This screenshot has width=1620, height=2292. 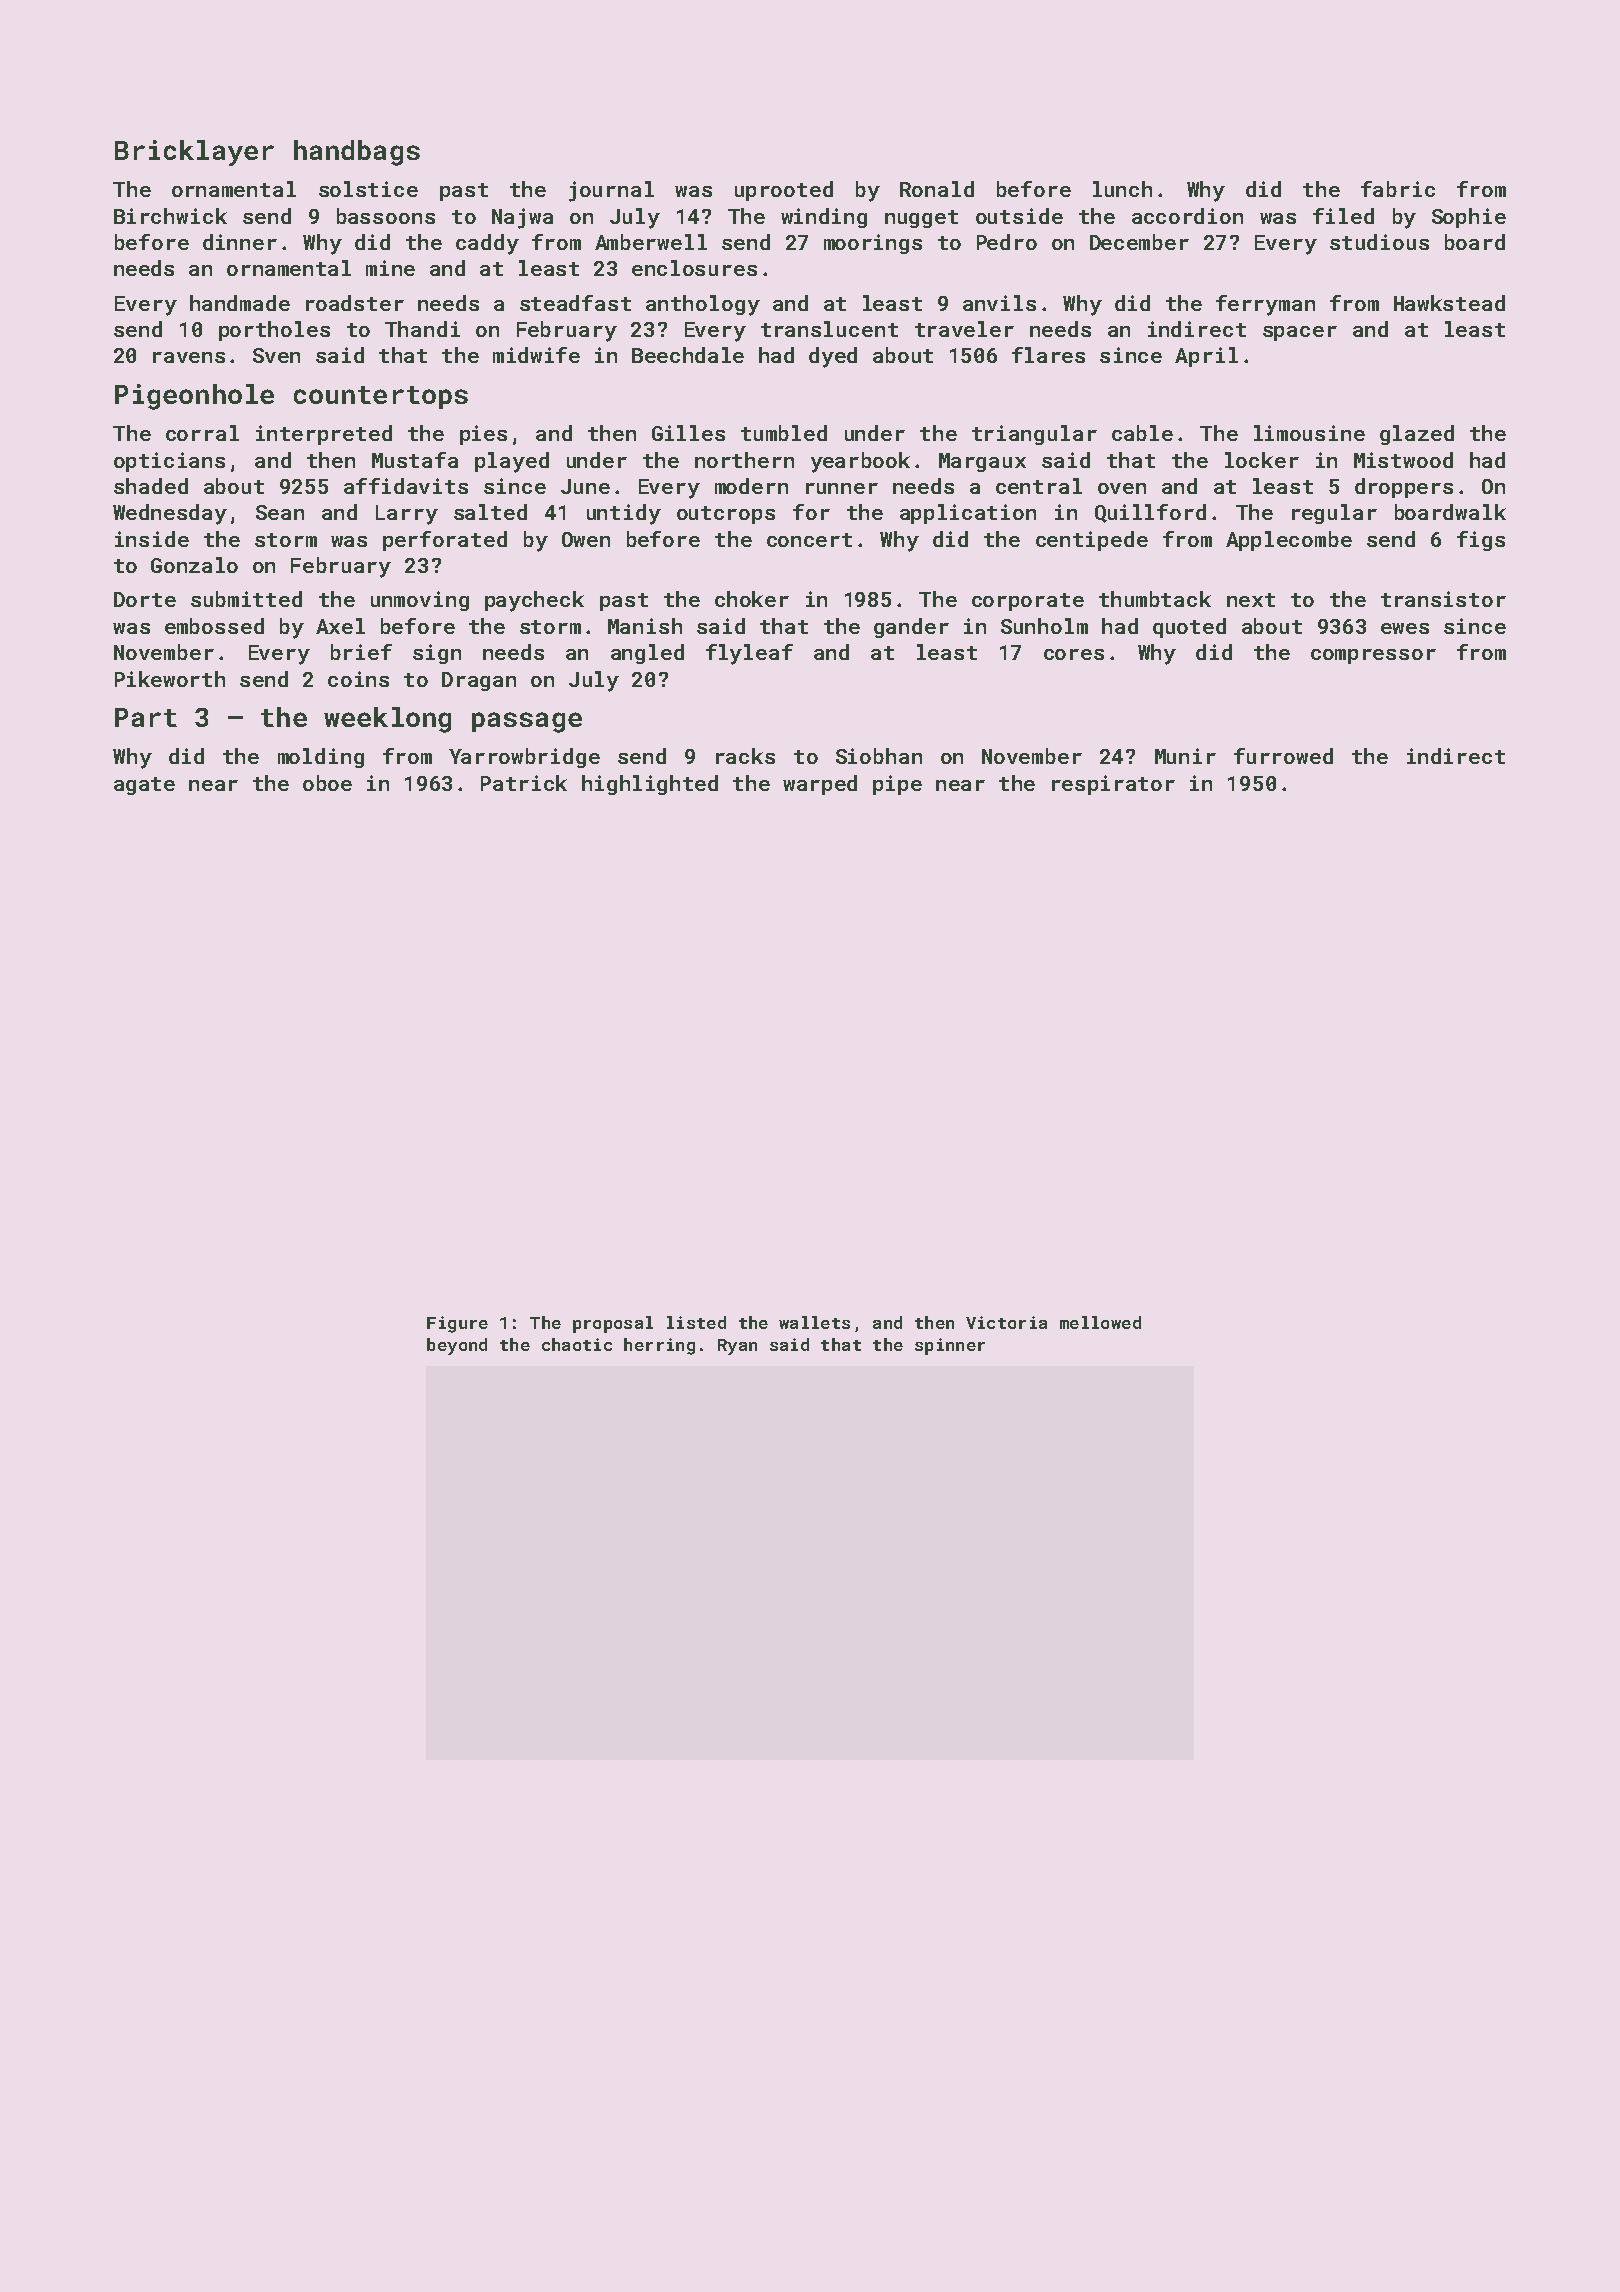 What do you see at coordinates (194, 153) in the screenshot?
I see `Bricklayer` at bounding box center [194, 153].
